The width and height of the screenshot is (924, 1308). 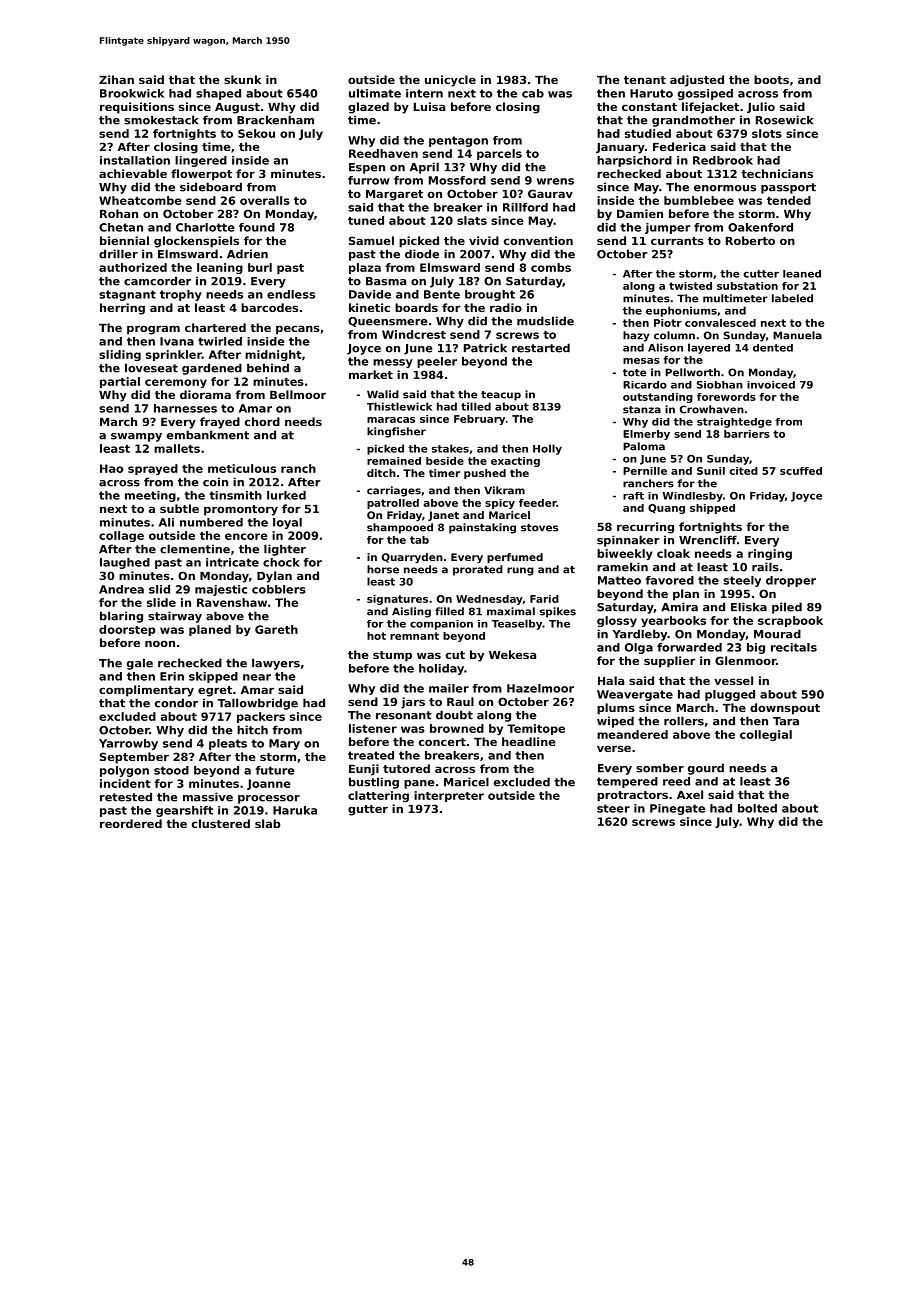 I want to click on January, so click(x=620, y=148).
